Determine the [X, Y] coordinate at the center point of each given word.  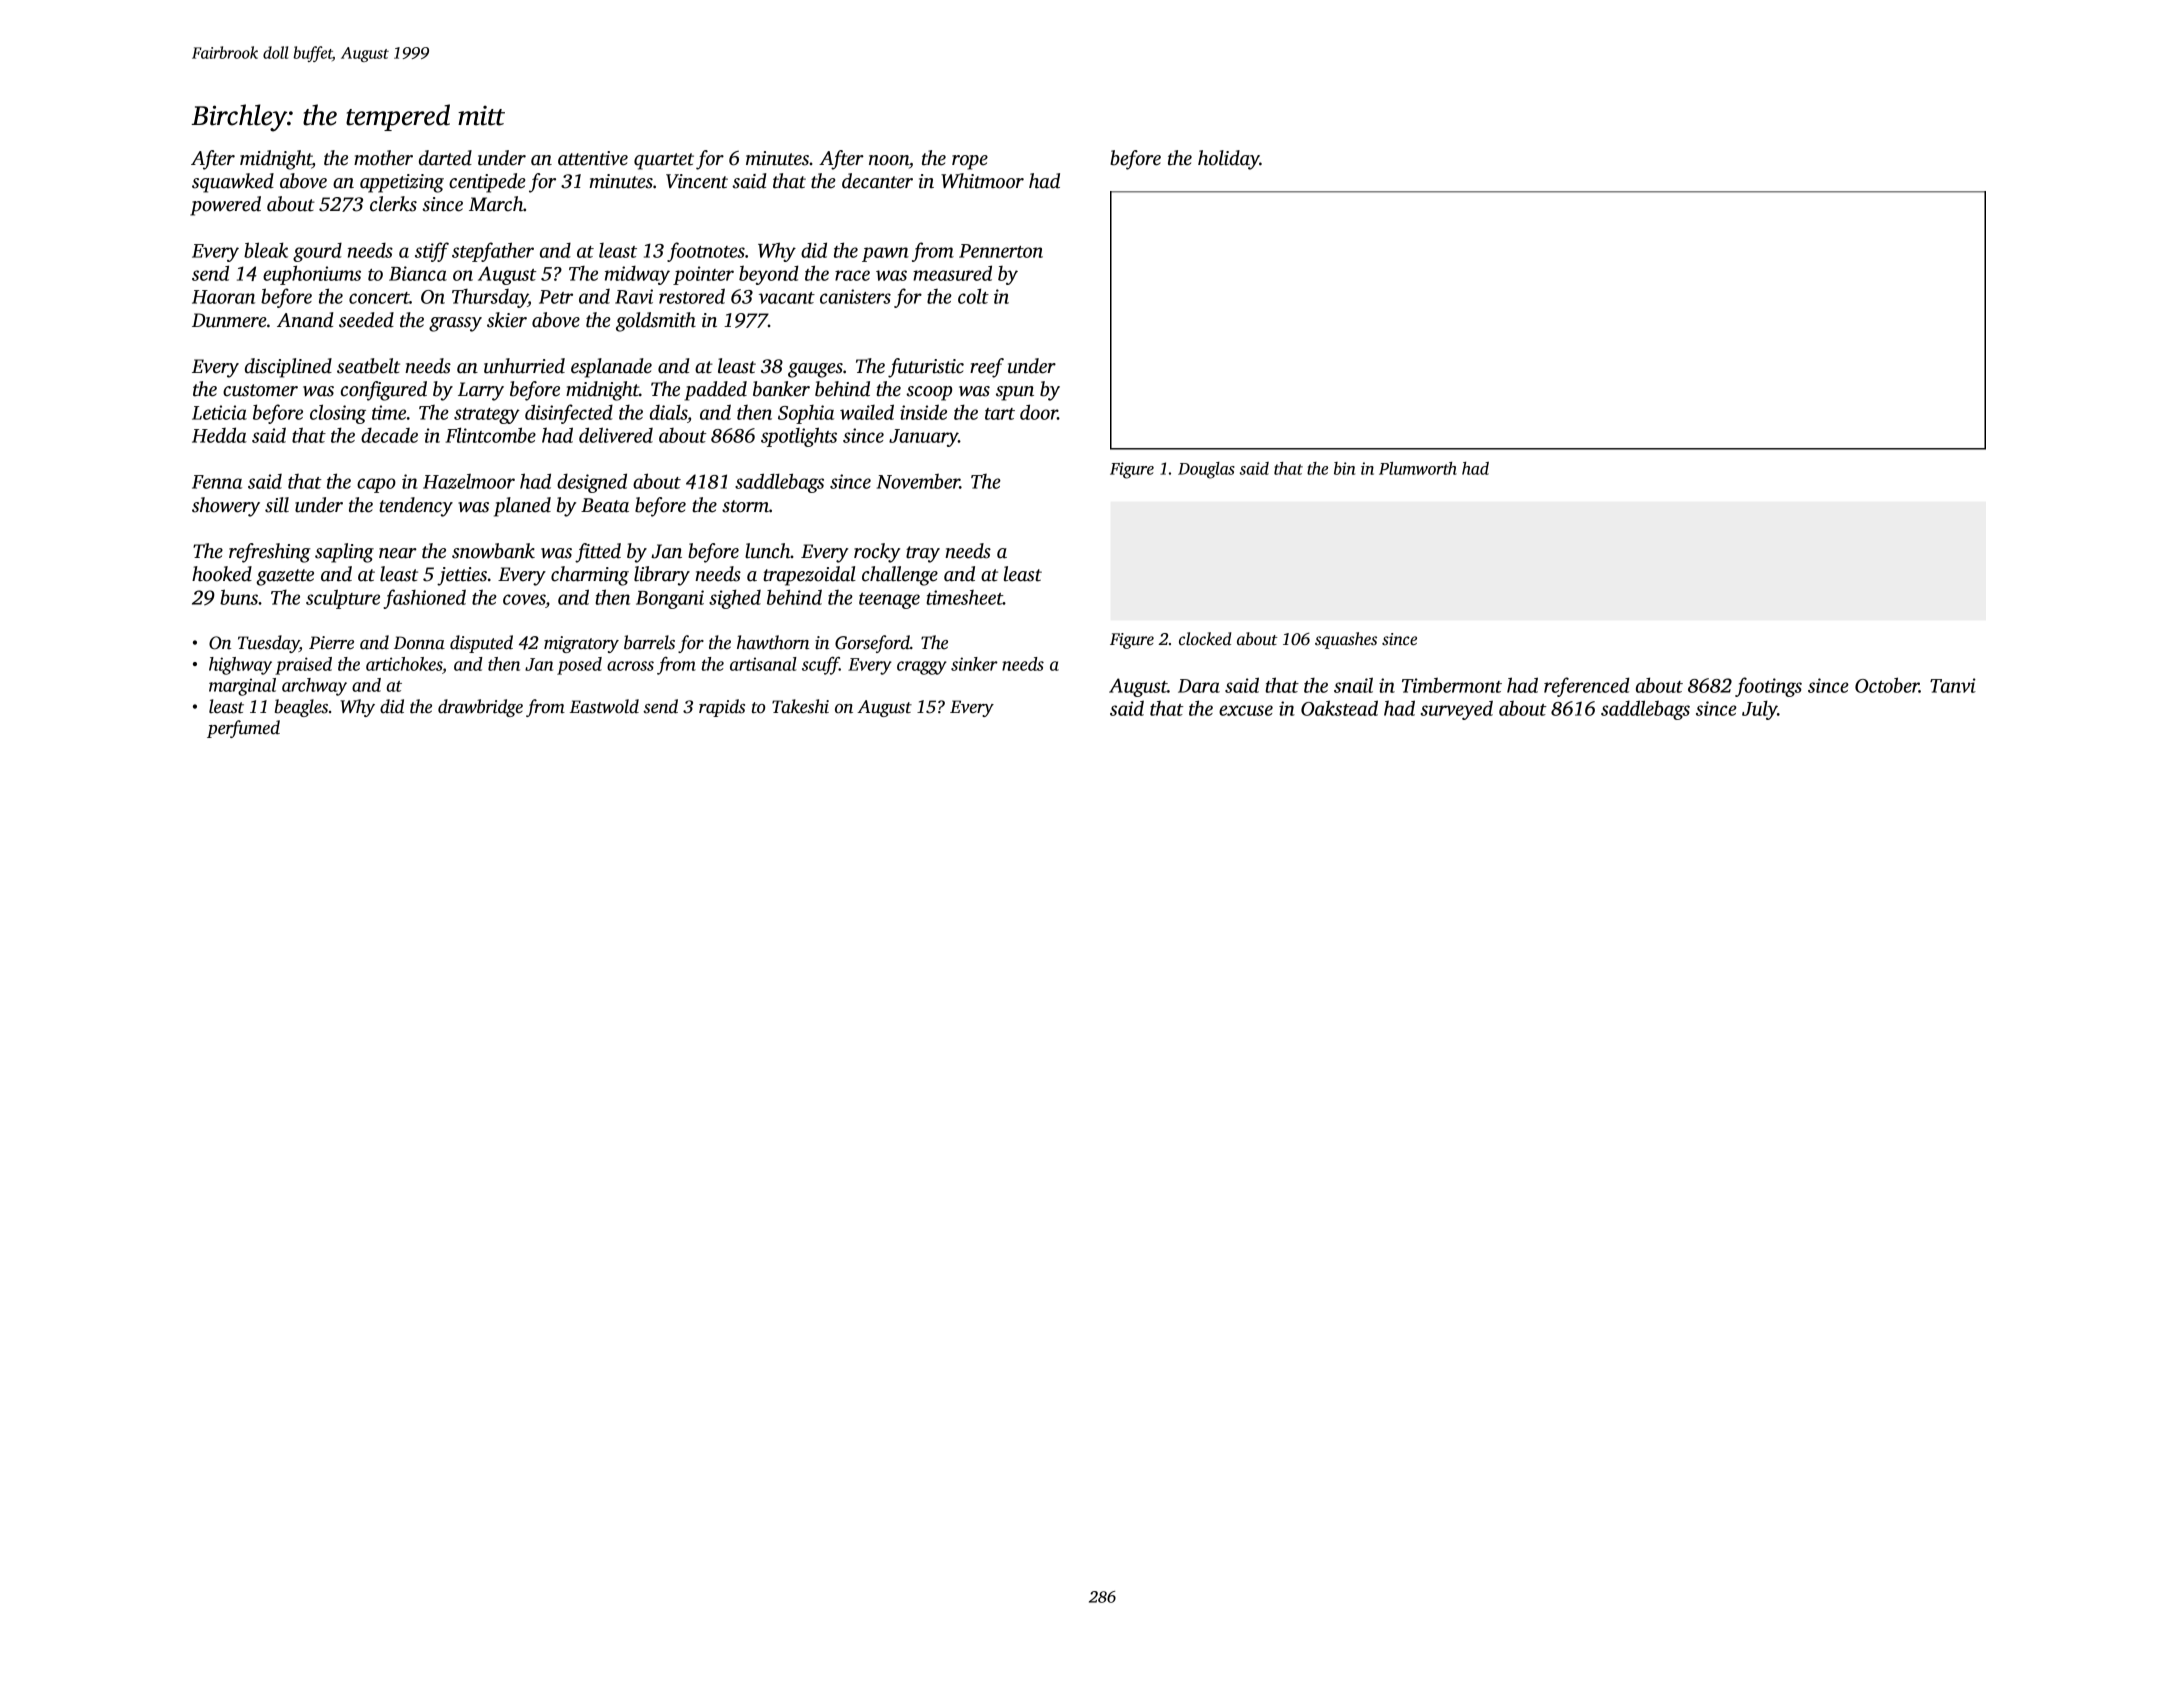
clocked [1205, 639]
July [1759, 710]
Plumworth [1418, 468]
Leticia [219, 412]
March [496, 204]
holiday [1229, 160]
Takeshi [800, 706]
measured [952, 273]
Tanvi [1953, 685]
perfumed [243, 729]
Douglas [1206, 470]
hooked [222, 574]
